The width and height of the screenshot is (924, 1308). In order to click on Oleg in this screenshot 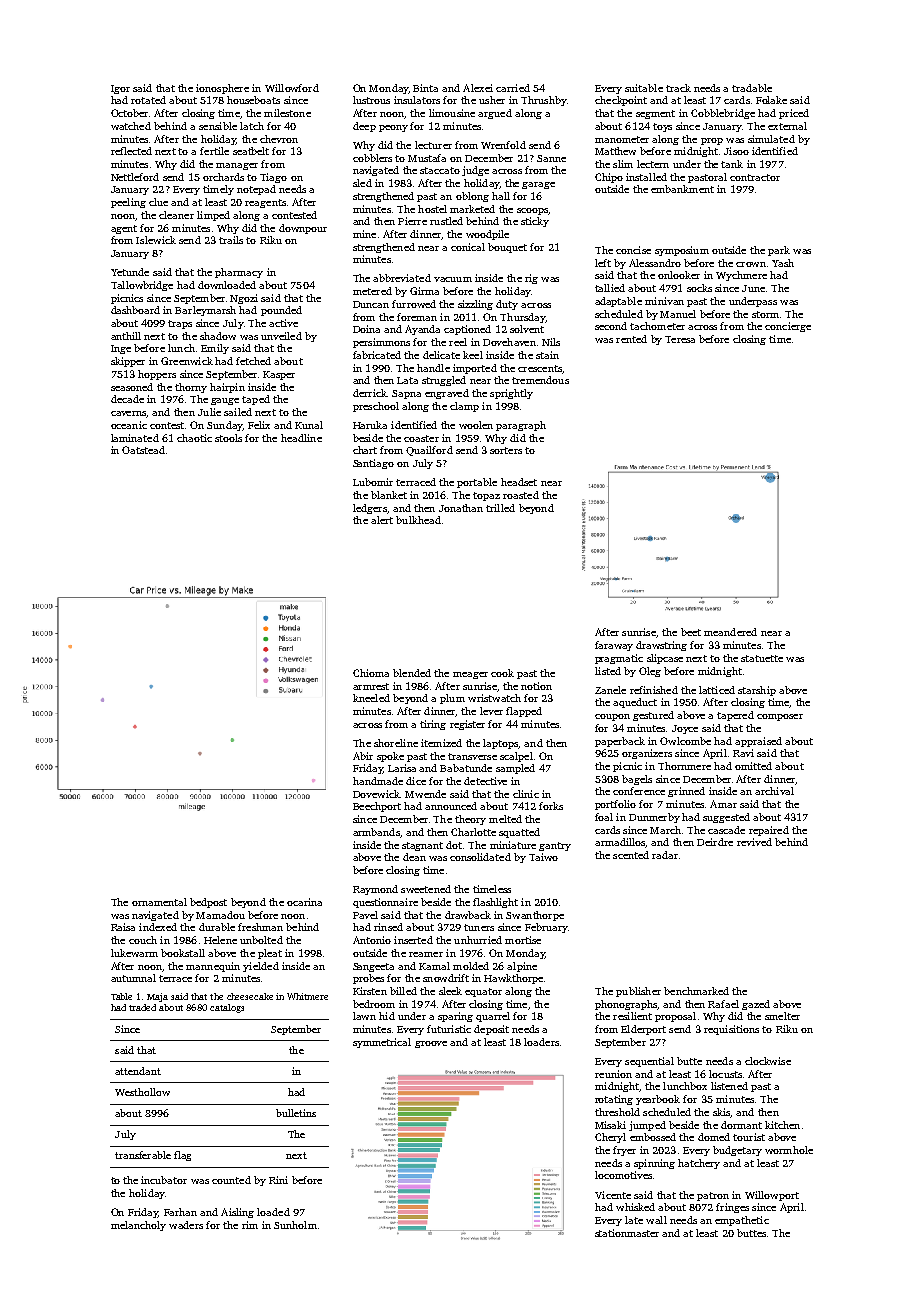, I will do `click(650, 672)`.
